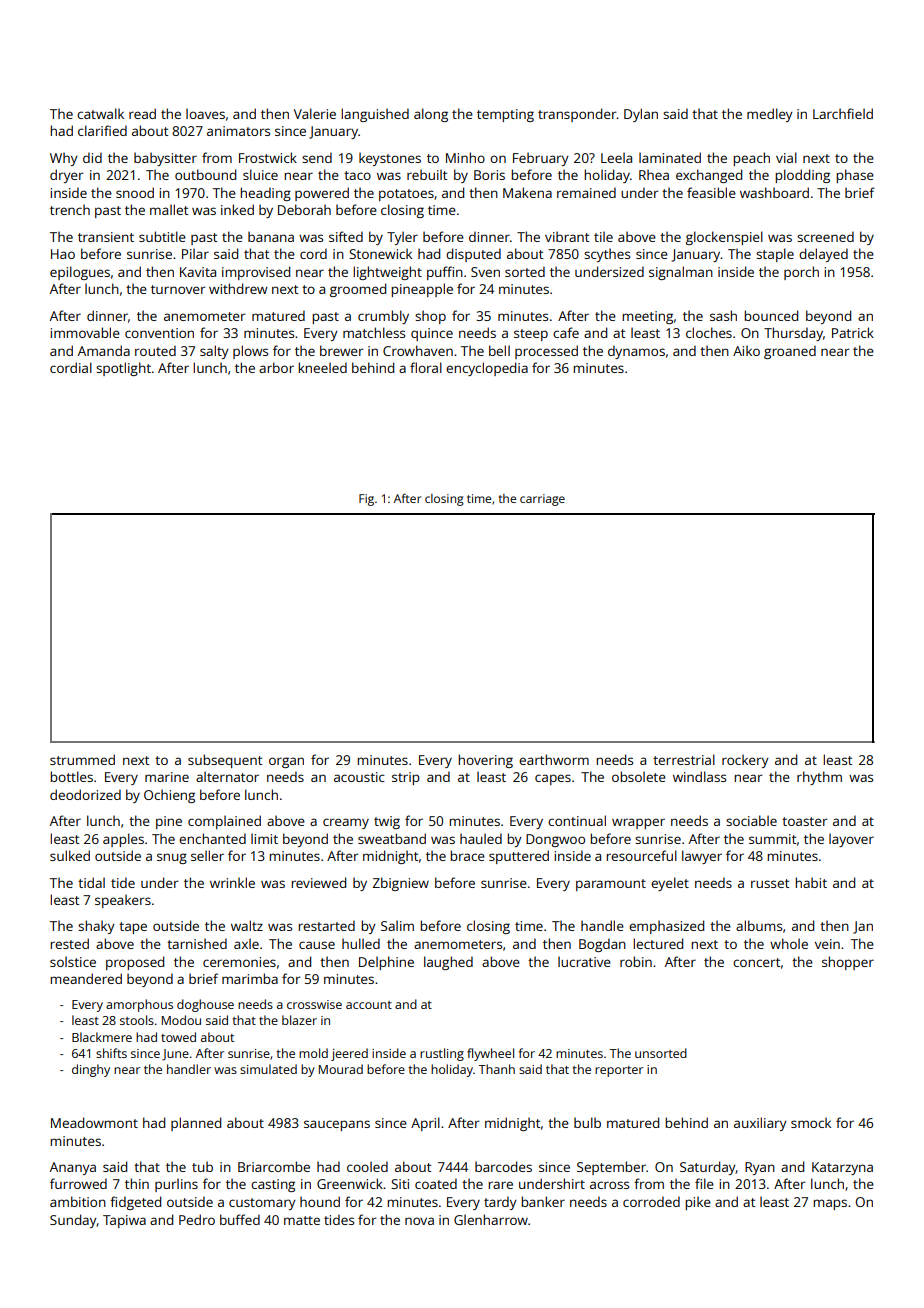 This image has width=924, height=1308. Describe the element at coordinates (825, 236) in the image. I see `screened` at that location.
